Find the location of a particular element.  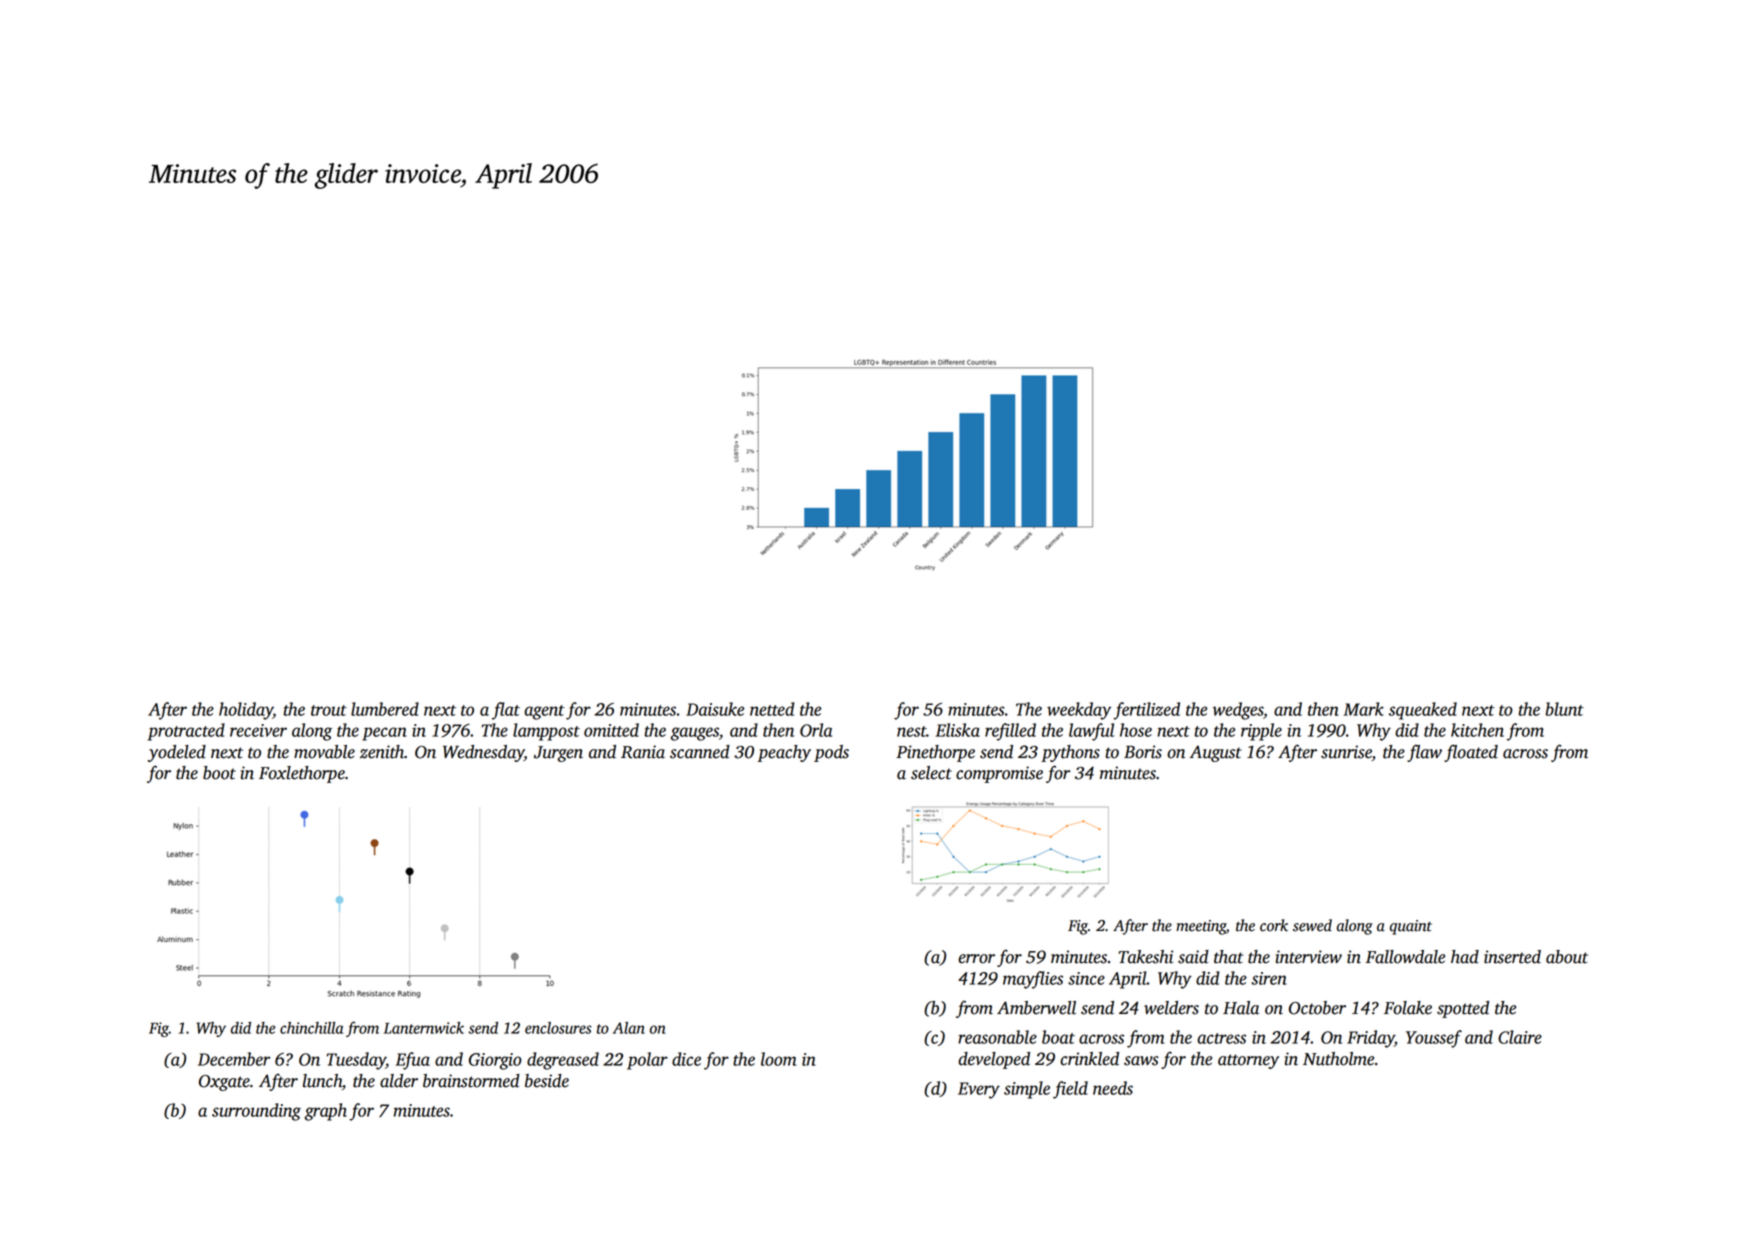

netted is located at coordinates (772, 709).
